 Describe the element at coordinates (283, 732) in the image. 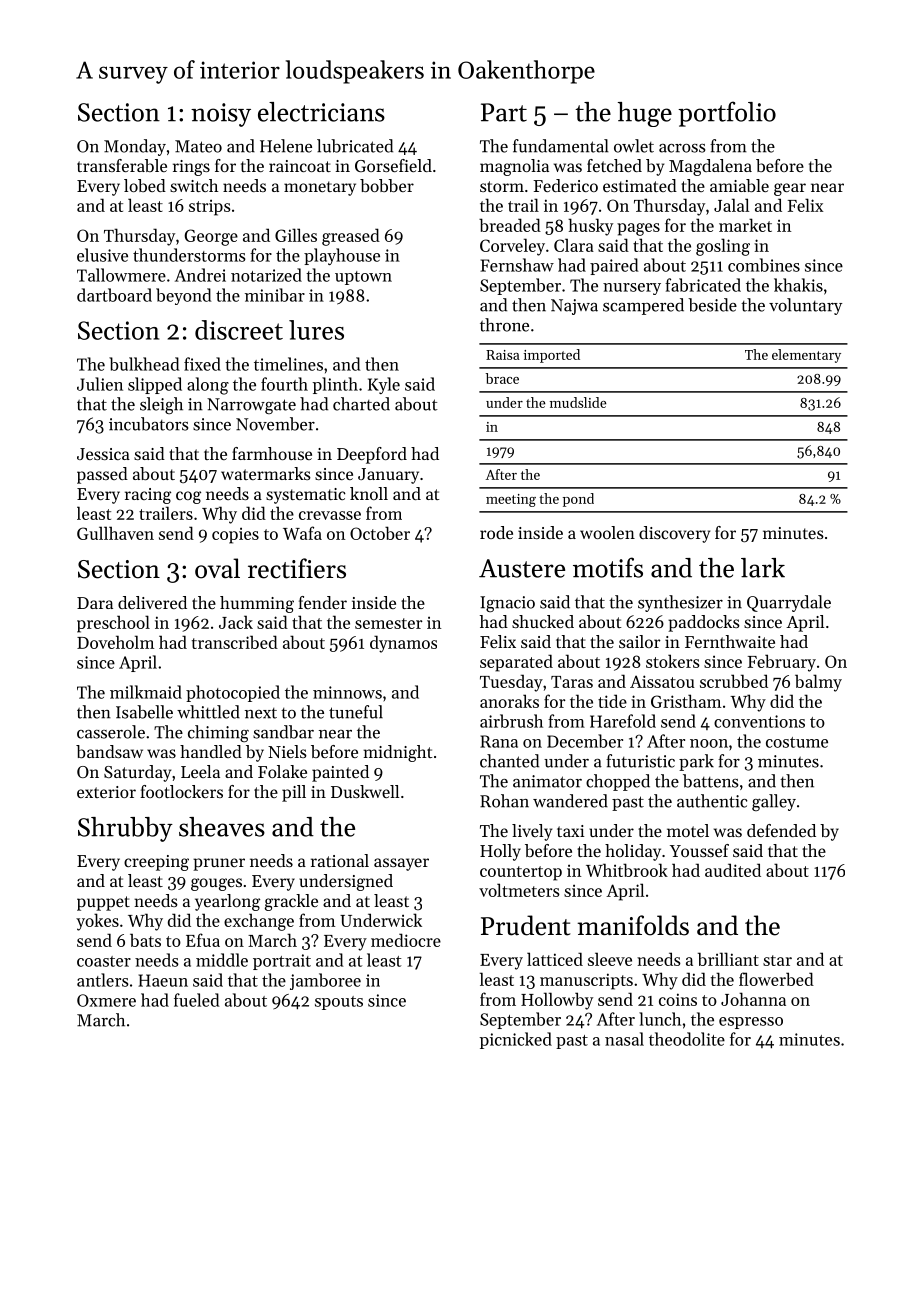

I see `sandbar` at that location.
